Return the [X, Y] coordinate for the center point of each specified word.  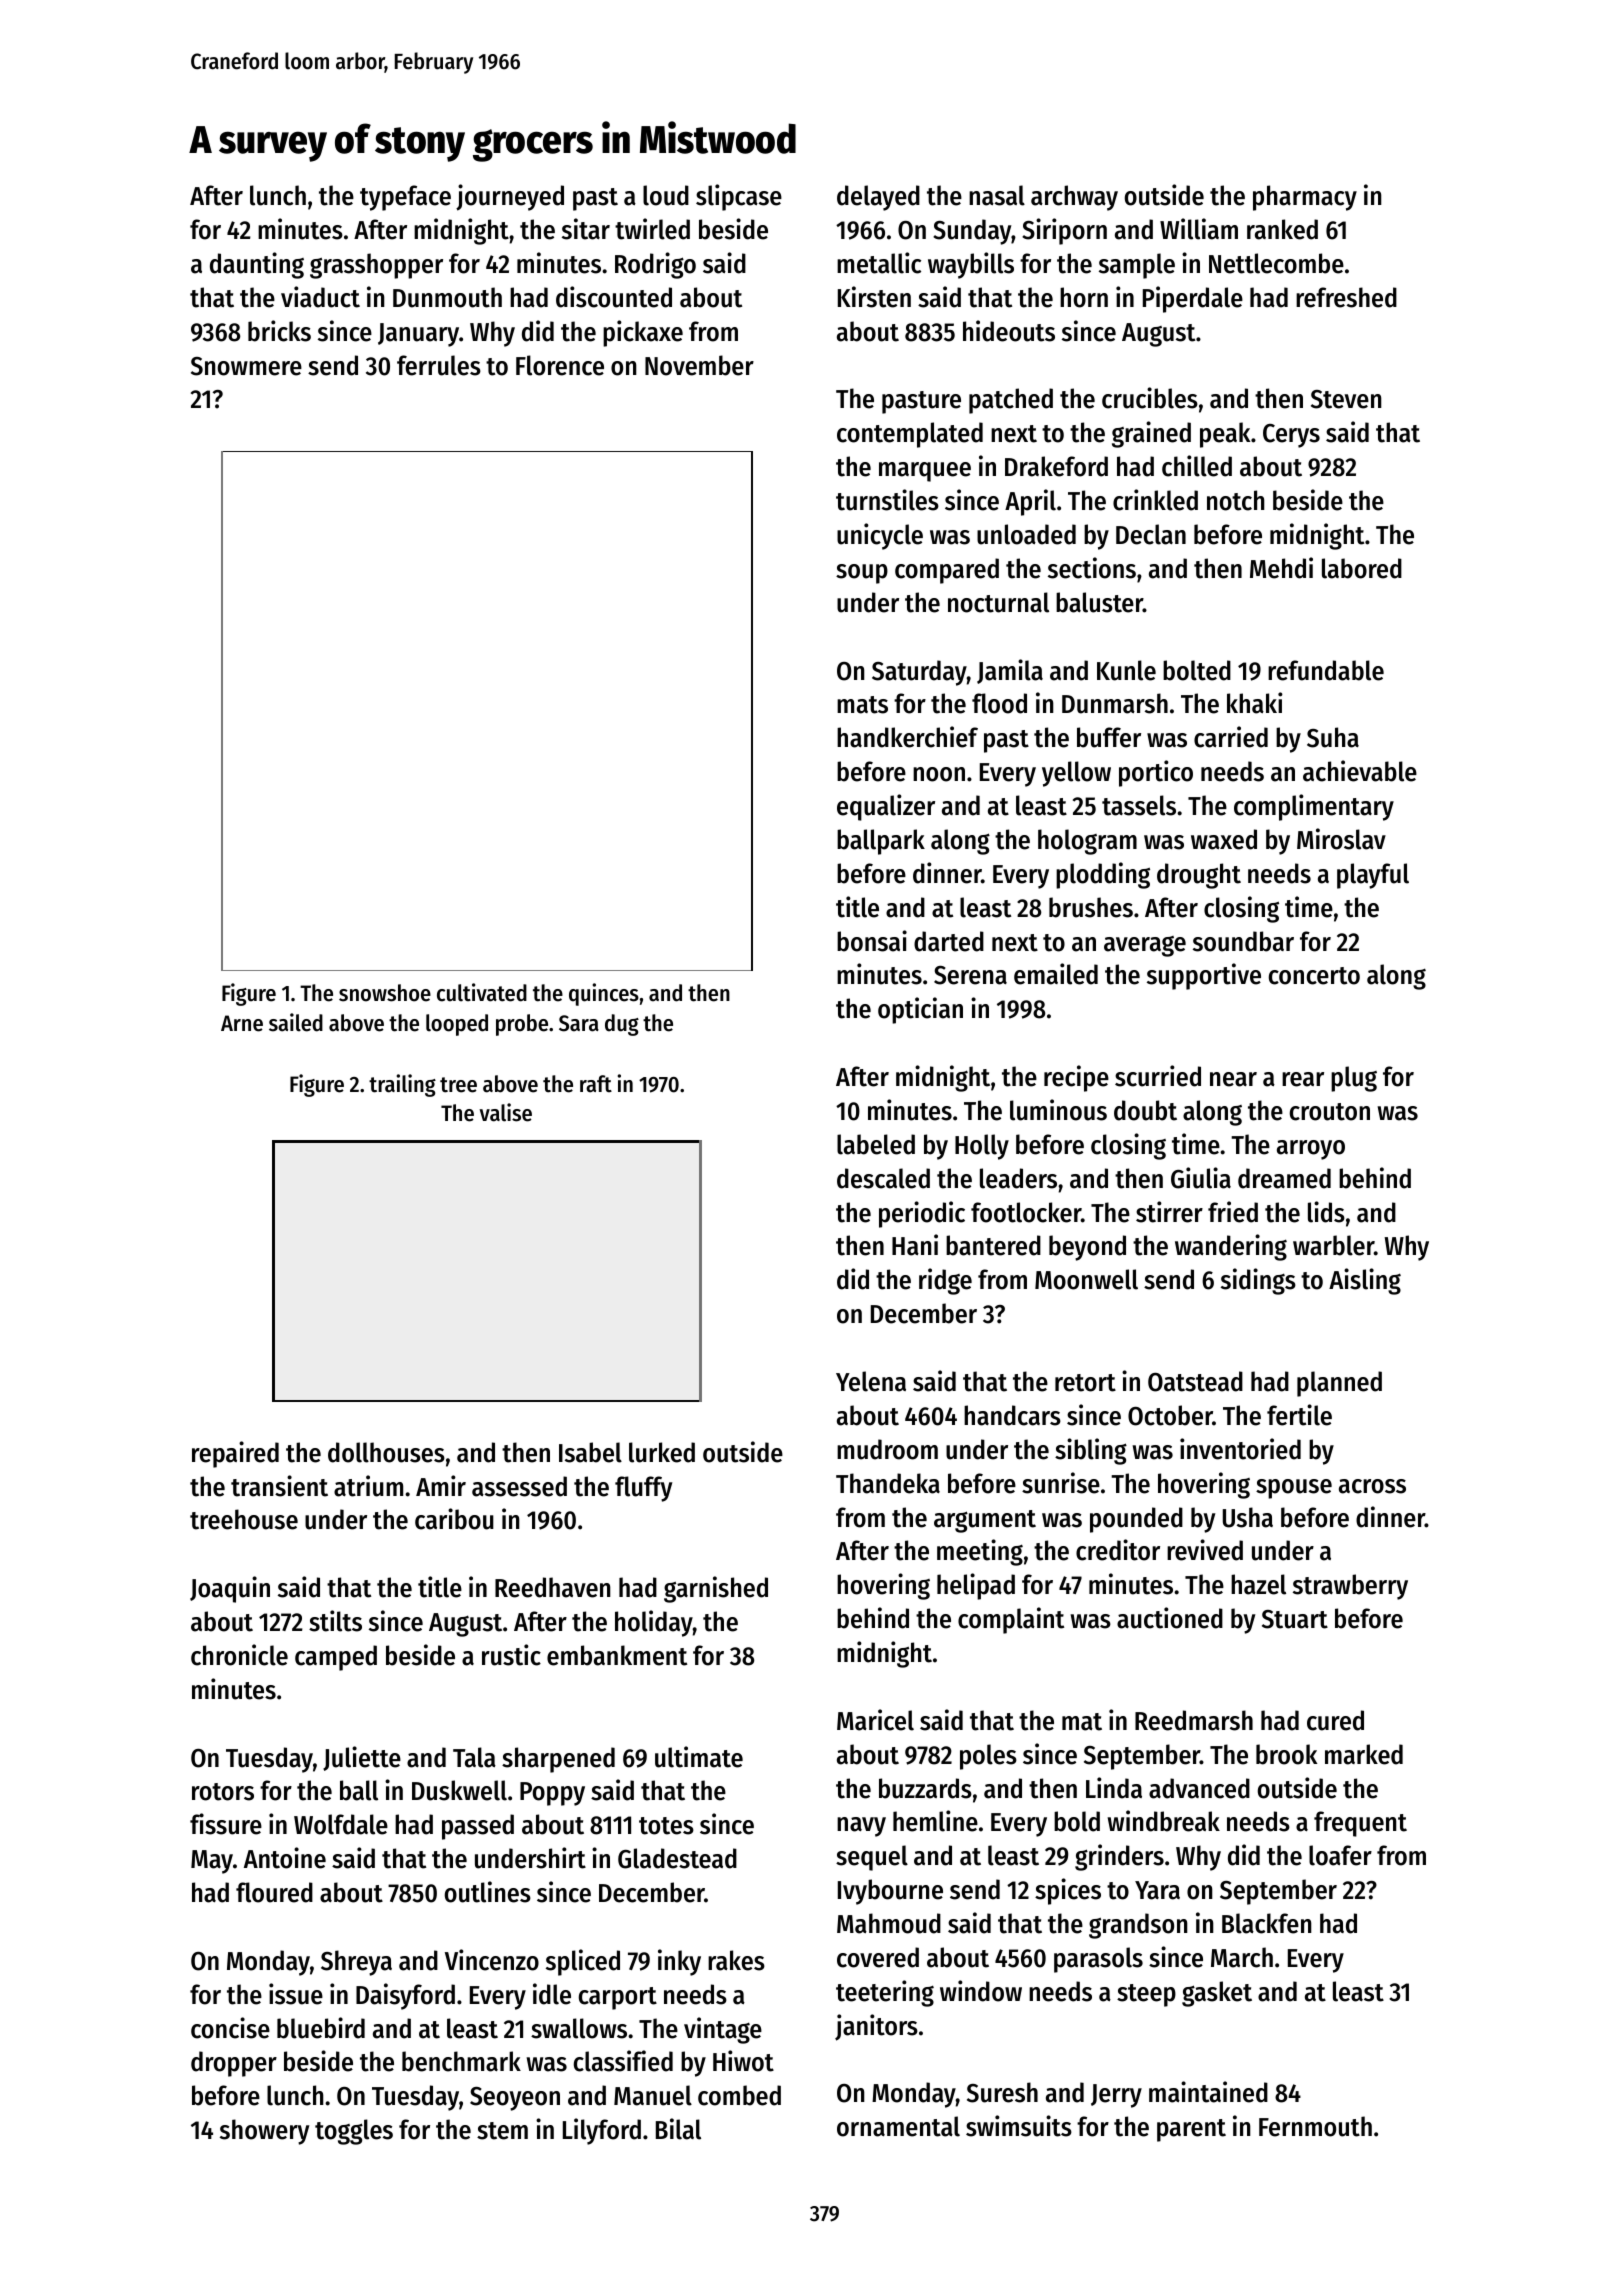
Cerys [1291, 436]
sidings [1258, 1281]
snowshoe [385, 993]
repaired [235, 1454]
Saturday [919, 673]
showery [264, 2132]
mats [862, 705]
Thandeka [888, 1483]
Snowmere [246, 366]
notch [1236, 500]
